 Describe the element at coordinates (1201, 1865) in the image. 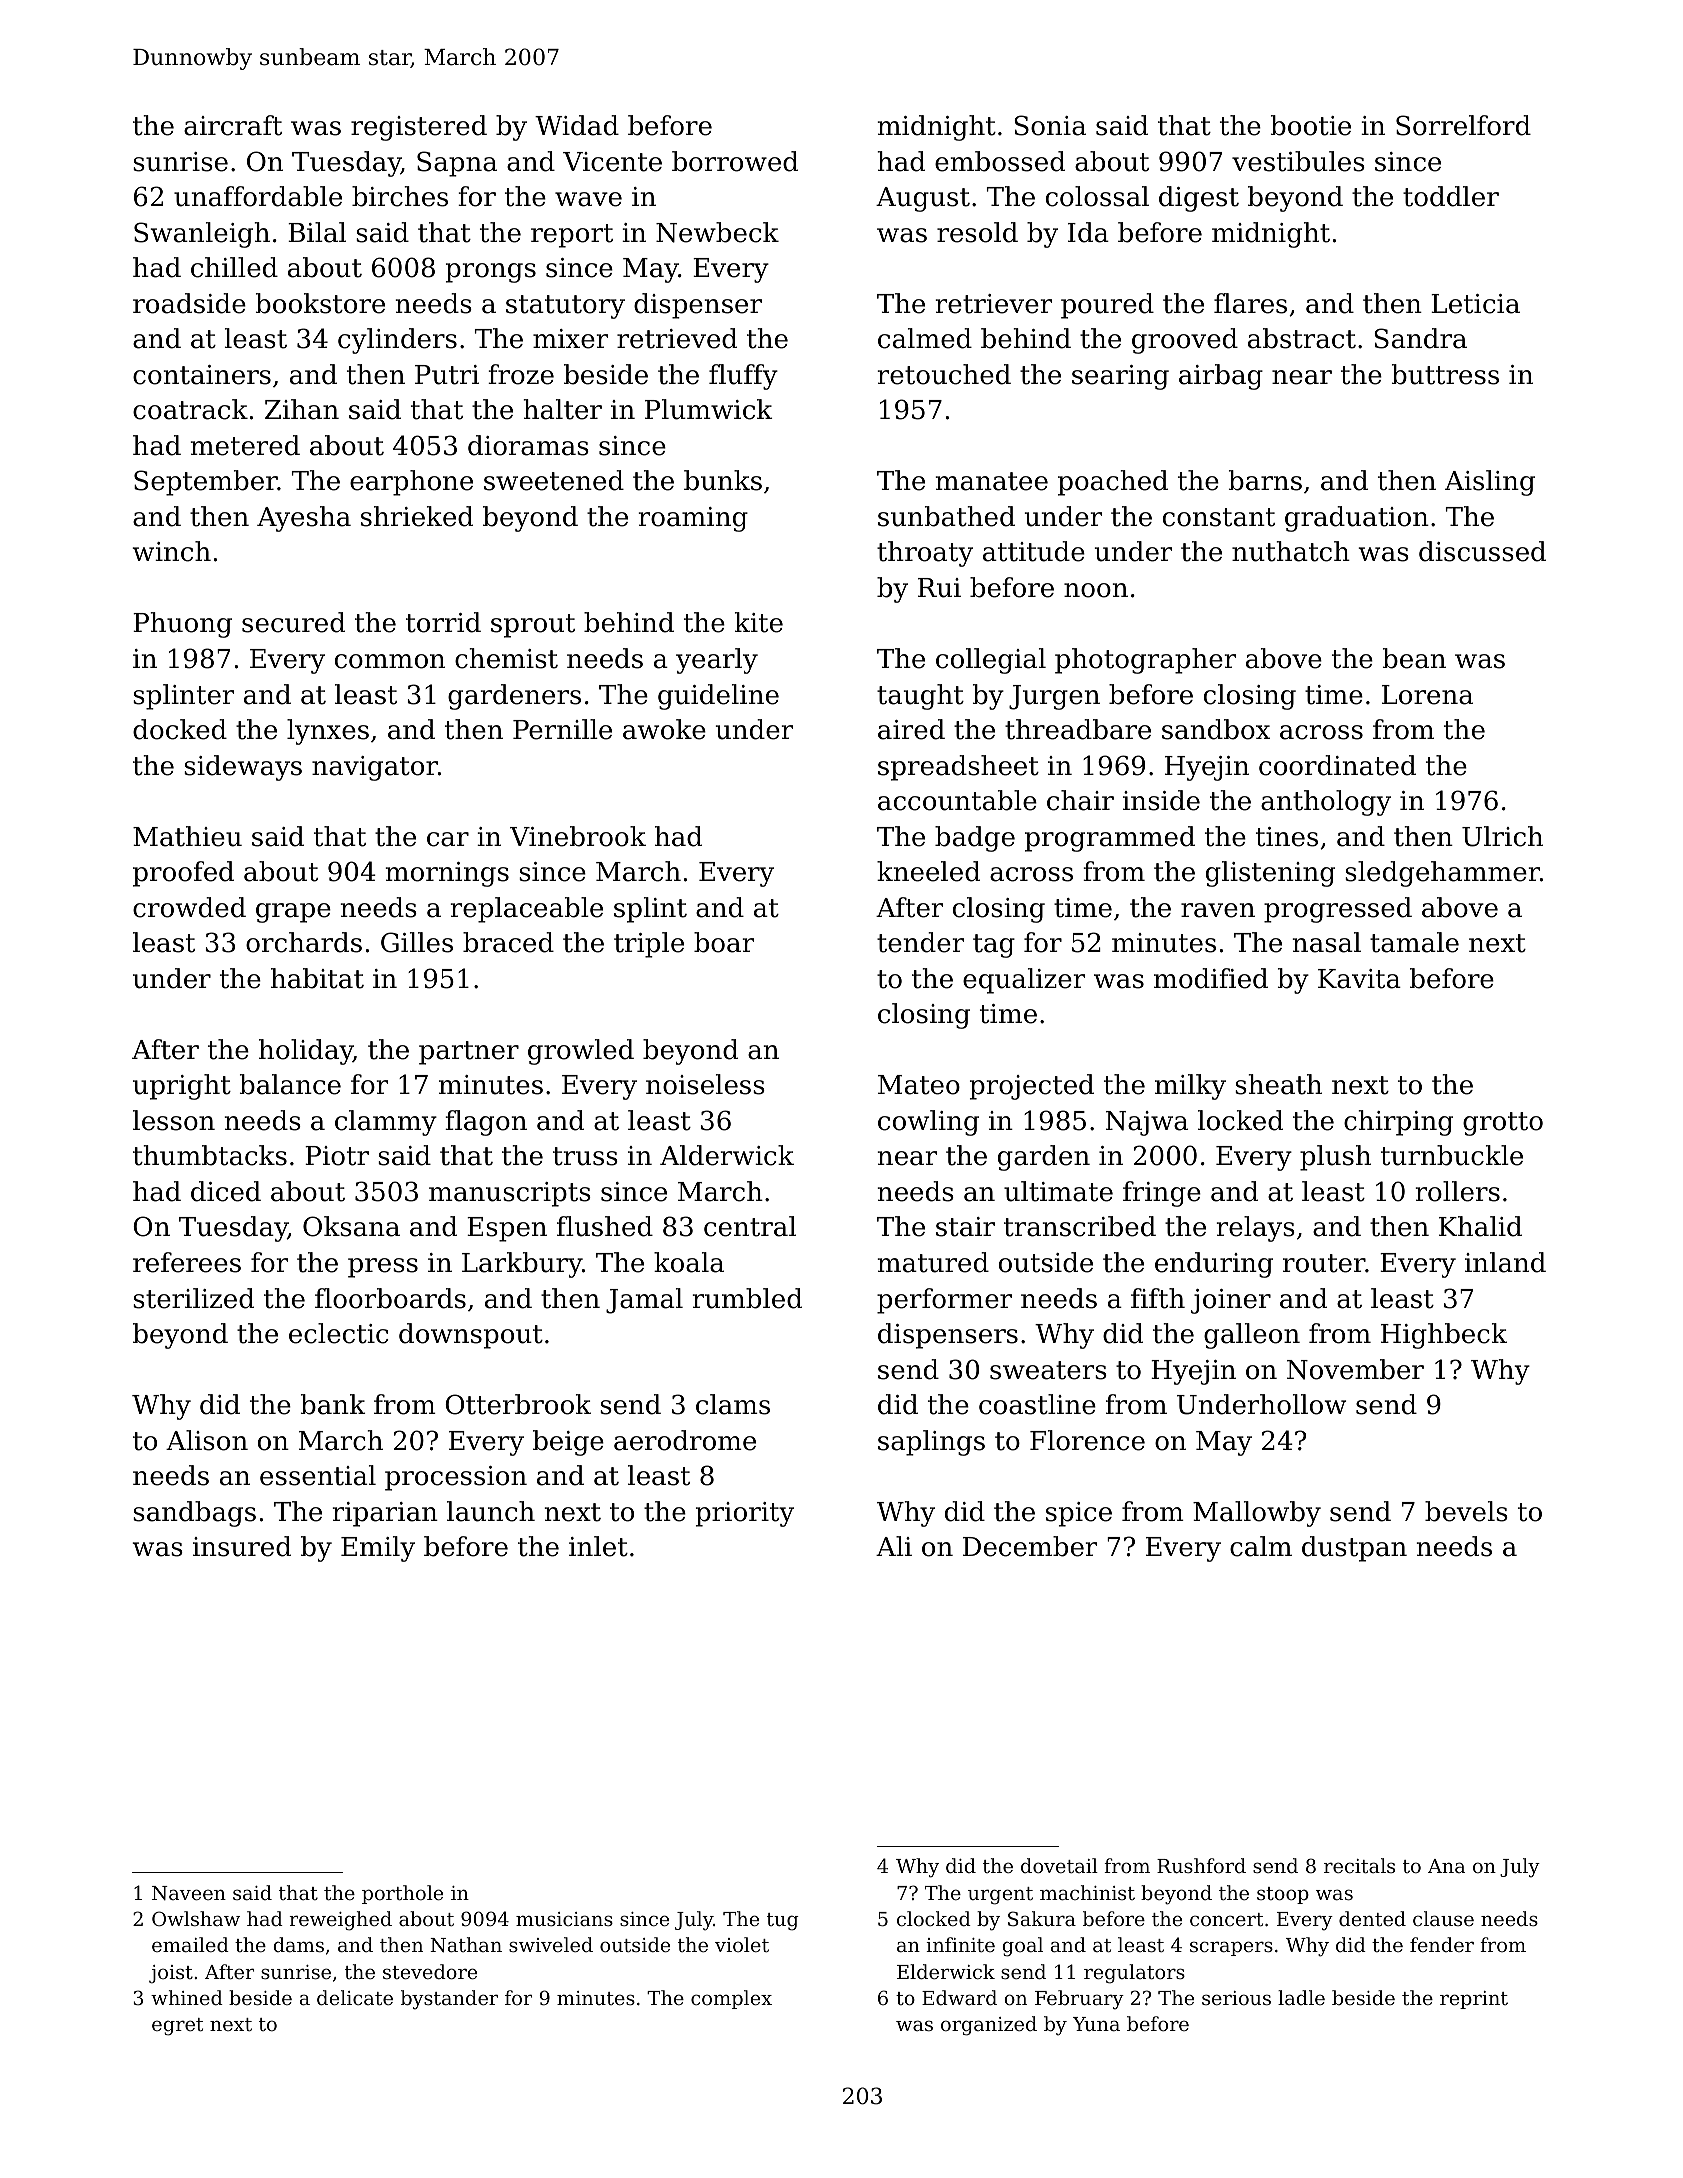

I see `Rushford` at that location.
